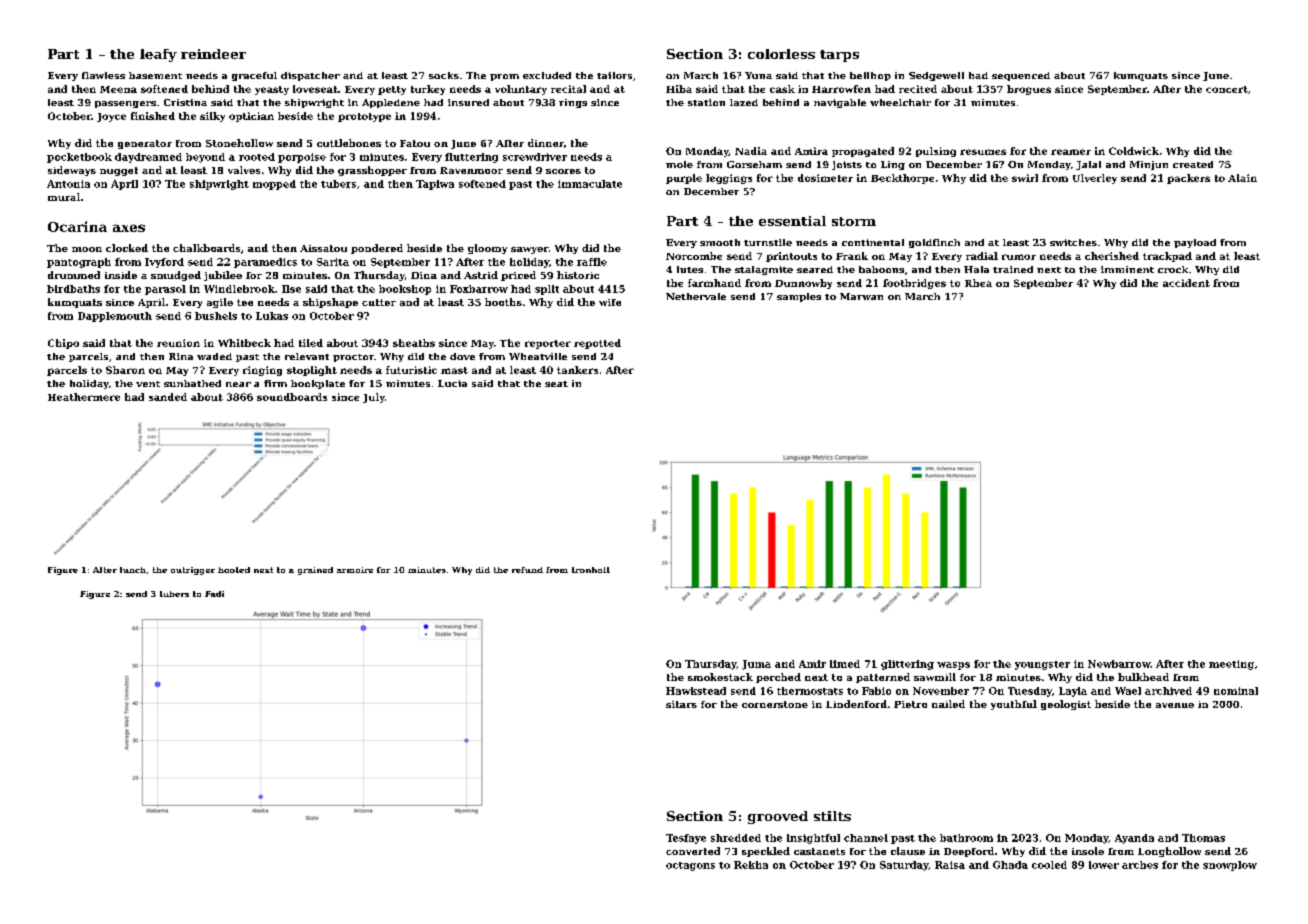 Image resolution: width=1308 pixels, height=924 pixels. What do you see at coordinates (679, 89) in the image?
I see `Hiba` at bounding box center [679, 89].
